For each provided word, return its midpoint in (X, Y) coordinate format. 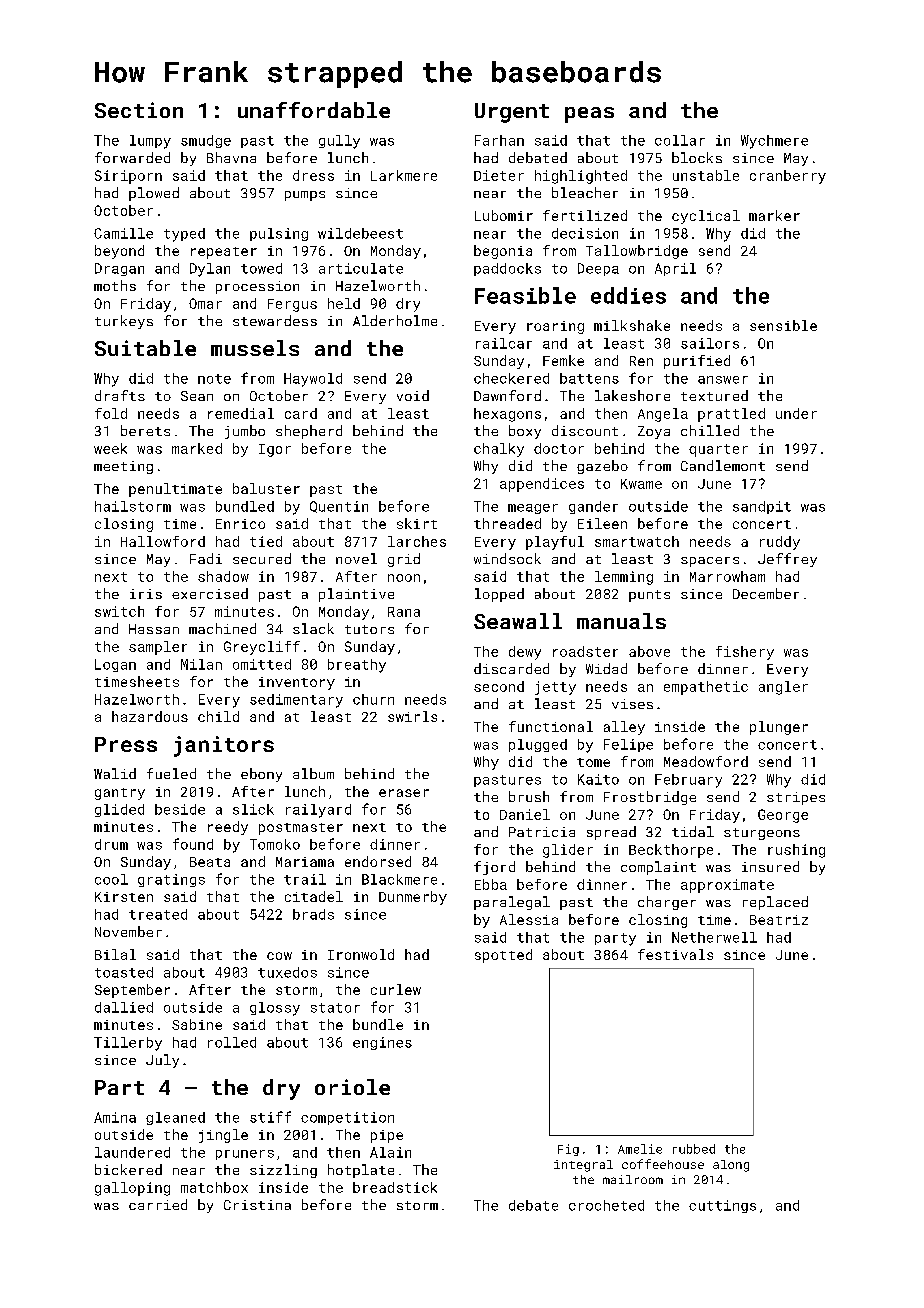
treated (158, 914)
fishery (745, 653)
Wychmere (774, 142)
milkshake (632, 325)
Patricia (542, 832)
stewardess (275, 320)
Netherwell (714, 937)
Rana (404, 612)
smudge (206, 141)
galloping (132, 1189)
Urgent (512, 113)
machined (222, 628)
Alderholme (395, 320)
